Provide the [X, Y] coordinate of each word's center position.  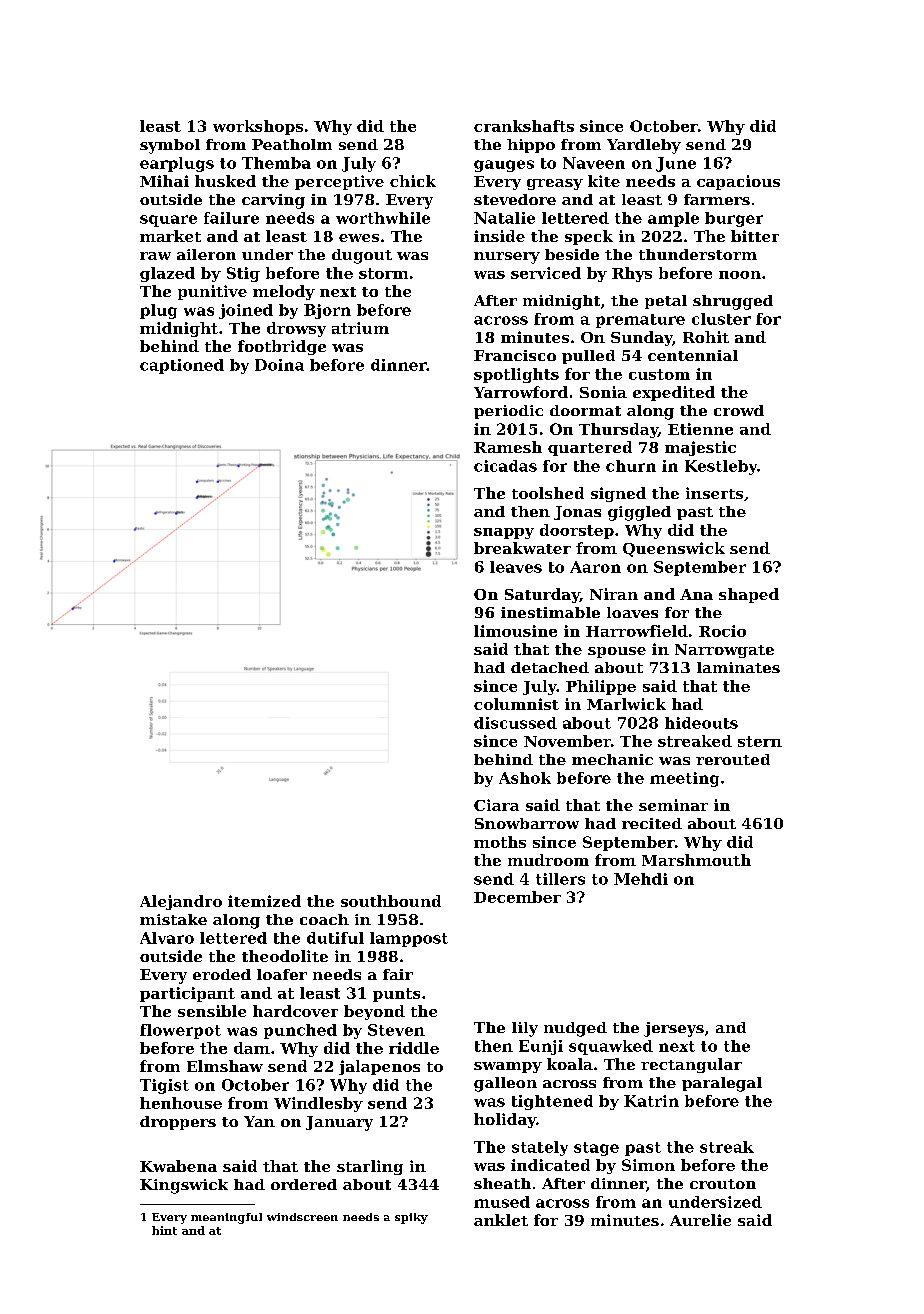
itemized [264, 901]
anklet [501, 1220]
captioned [182, 366]
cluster [721, 319]
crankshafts [524, 126]
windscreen [302, 1217]
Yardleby [644, 146]
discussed [515, 723]
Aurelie [700, 1220]
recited [652, 823]
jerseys [674, 1029]
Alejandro [181, 902]
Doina [279, 365]
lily [525, 1029]
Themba [276, 163]
